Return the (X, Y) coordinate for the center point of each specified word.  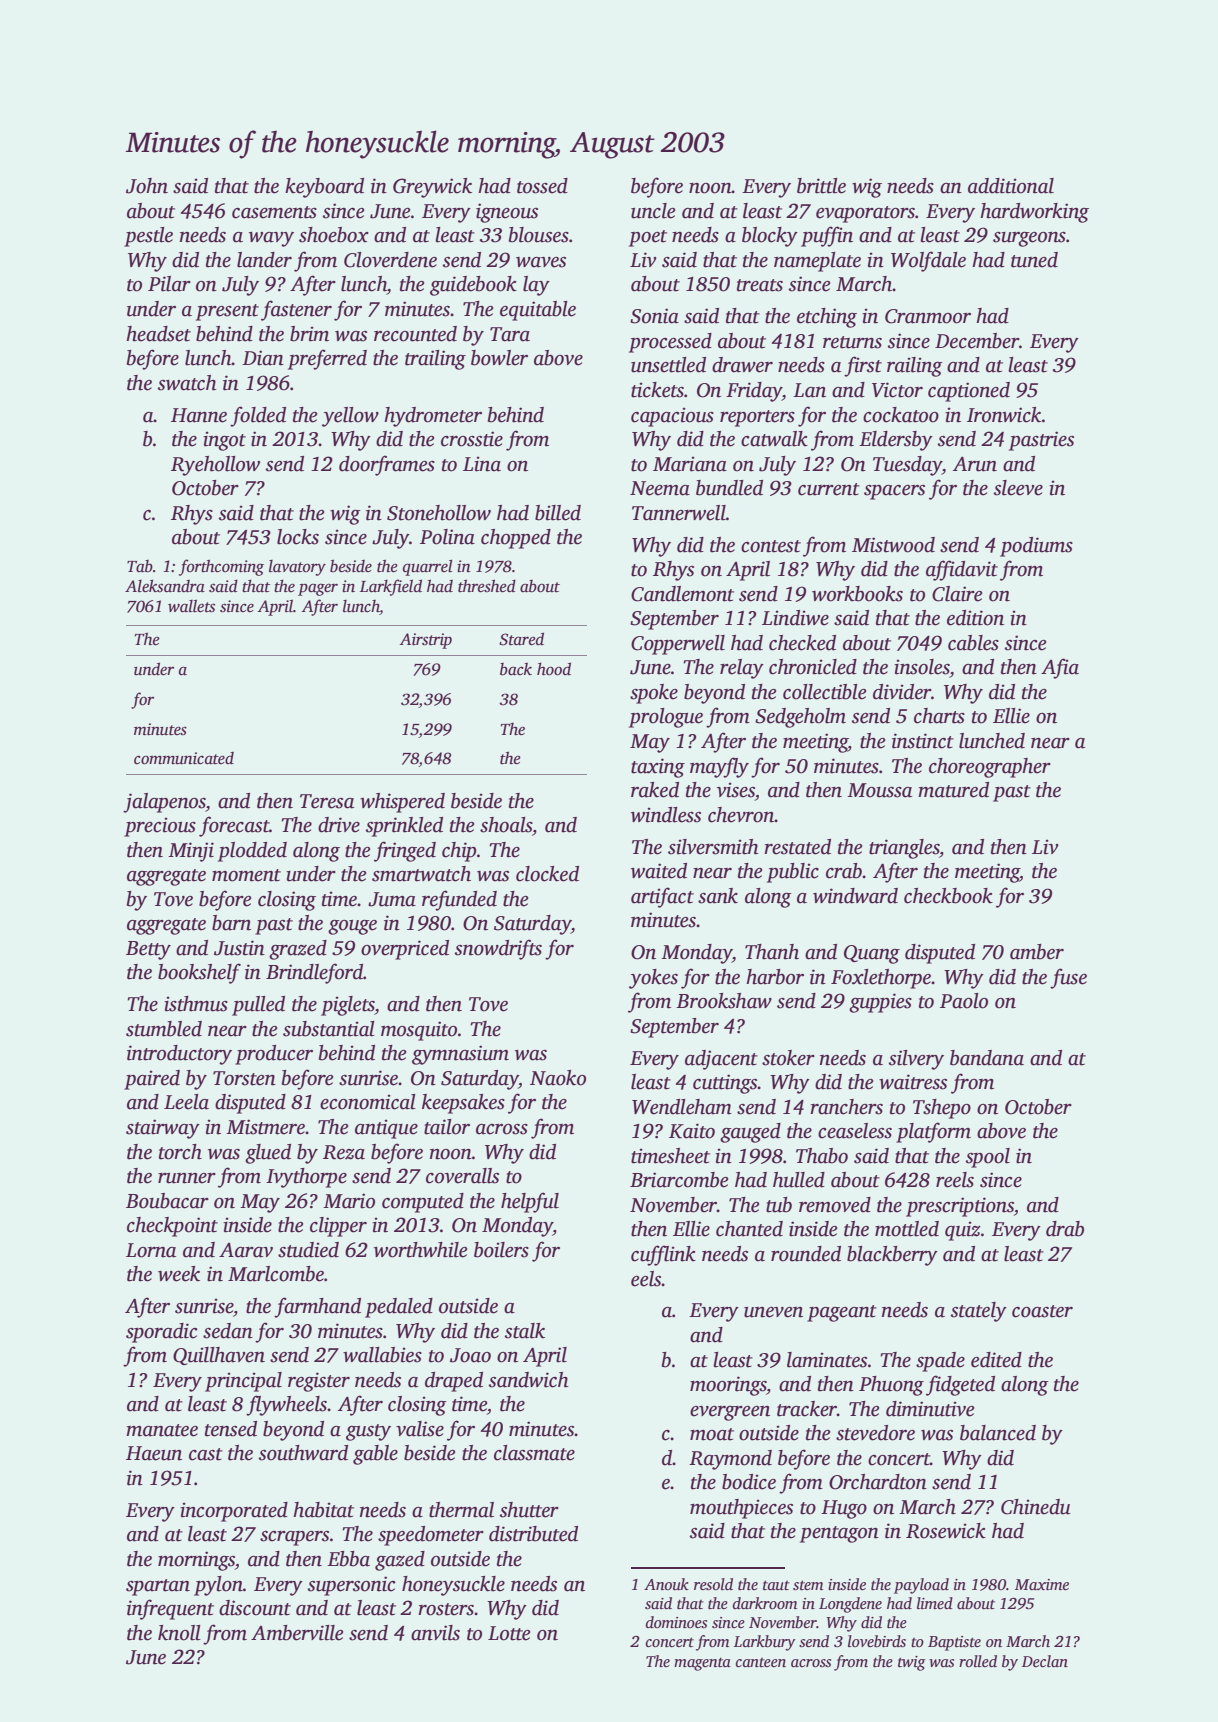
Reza (344, 1152)
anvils (435, 1633)
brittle (821, 186)
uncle (653, 211)
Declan (1045, 1661)
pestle (148, 237)
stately (979, 1312)
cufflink (663, 1255)
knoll (179, 1633)
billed (558, 513)
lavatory (297, 568)
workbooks (857, 594)
